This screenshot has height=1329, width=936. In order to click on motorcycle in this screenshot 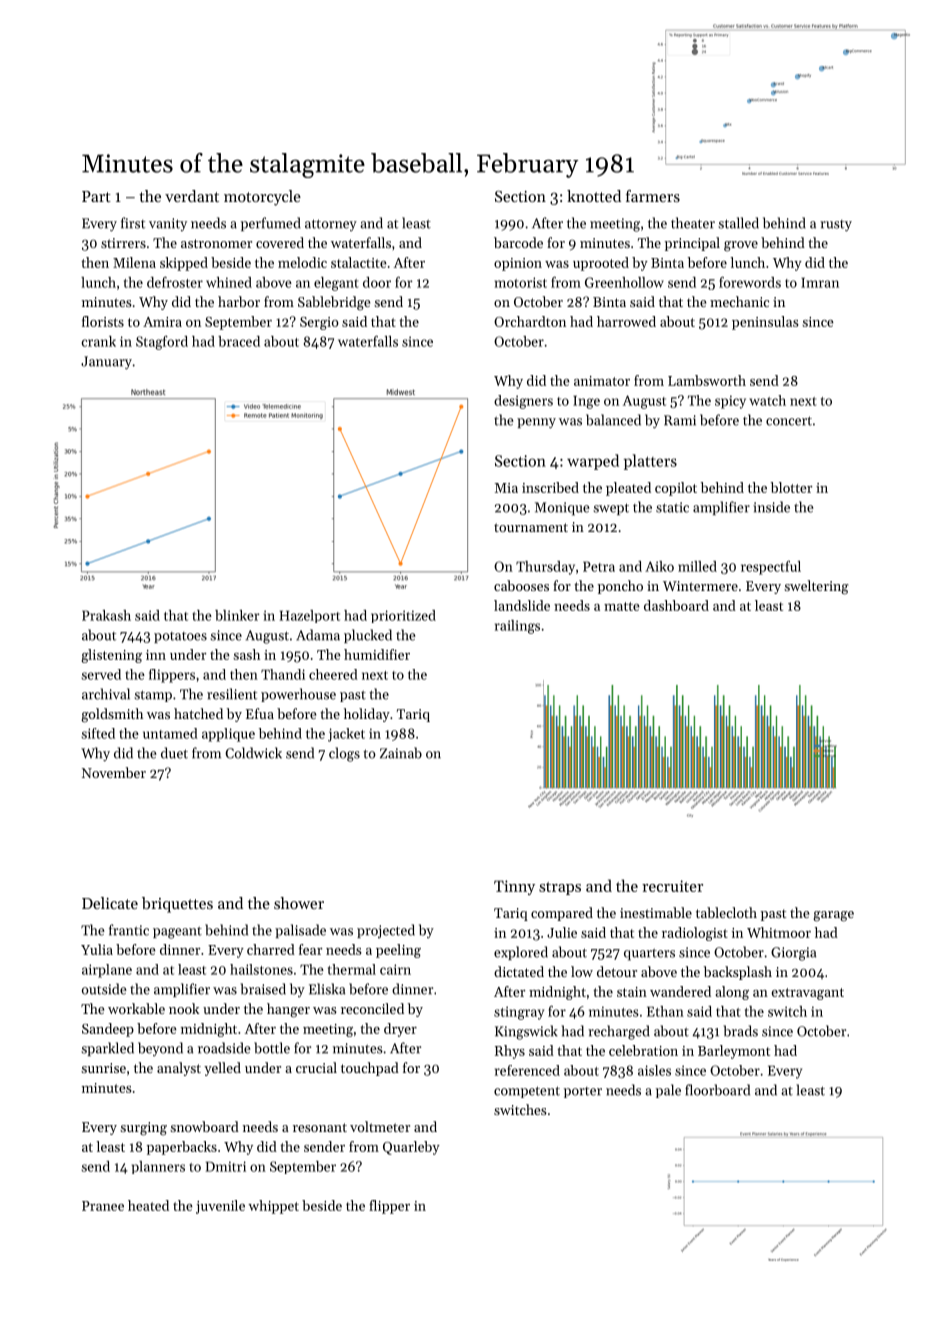, I will do `click(262, 198)`.
